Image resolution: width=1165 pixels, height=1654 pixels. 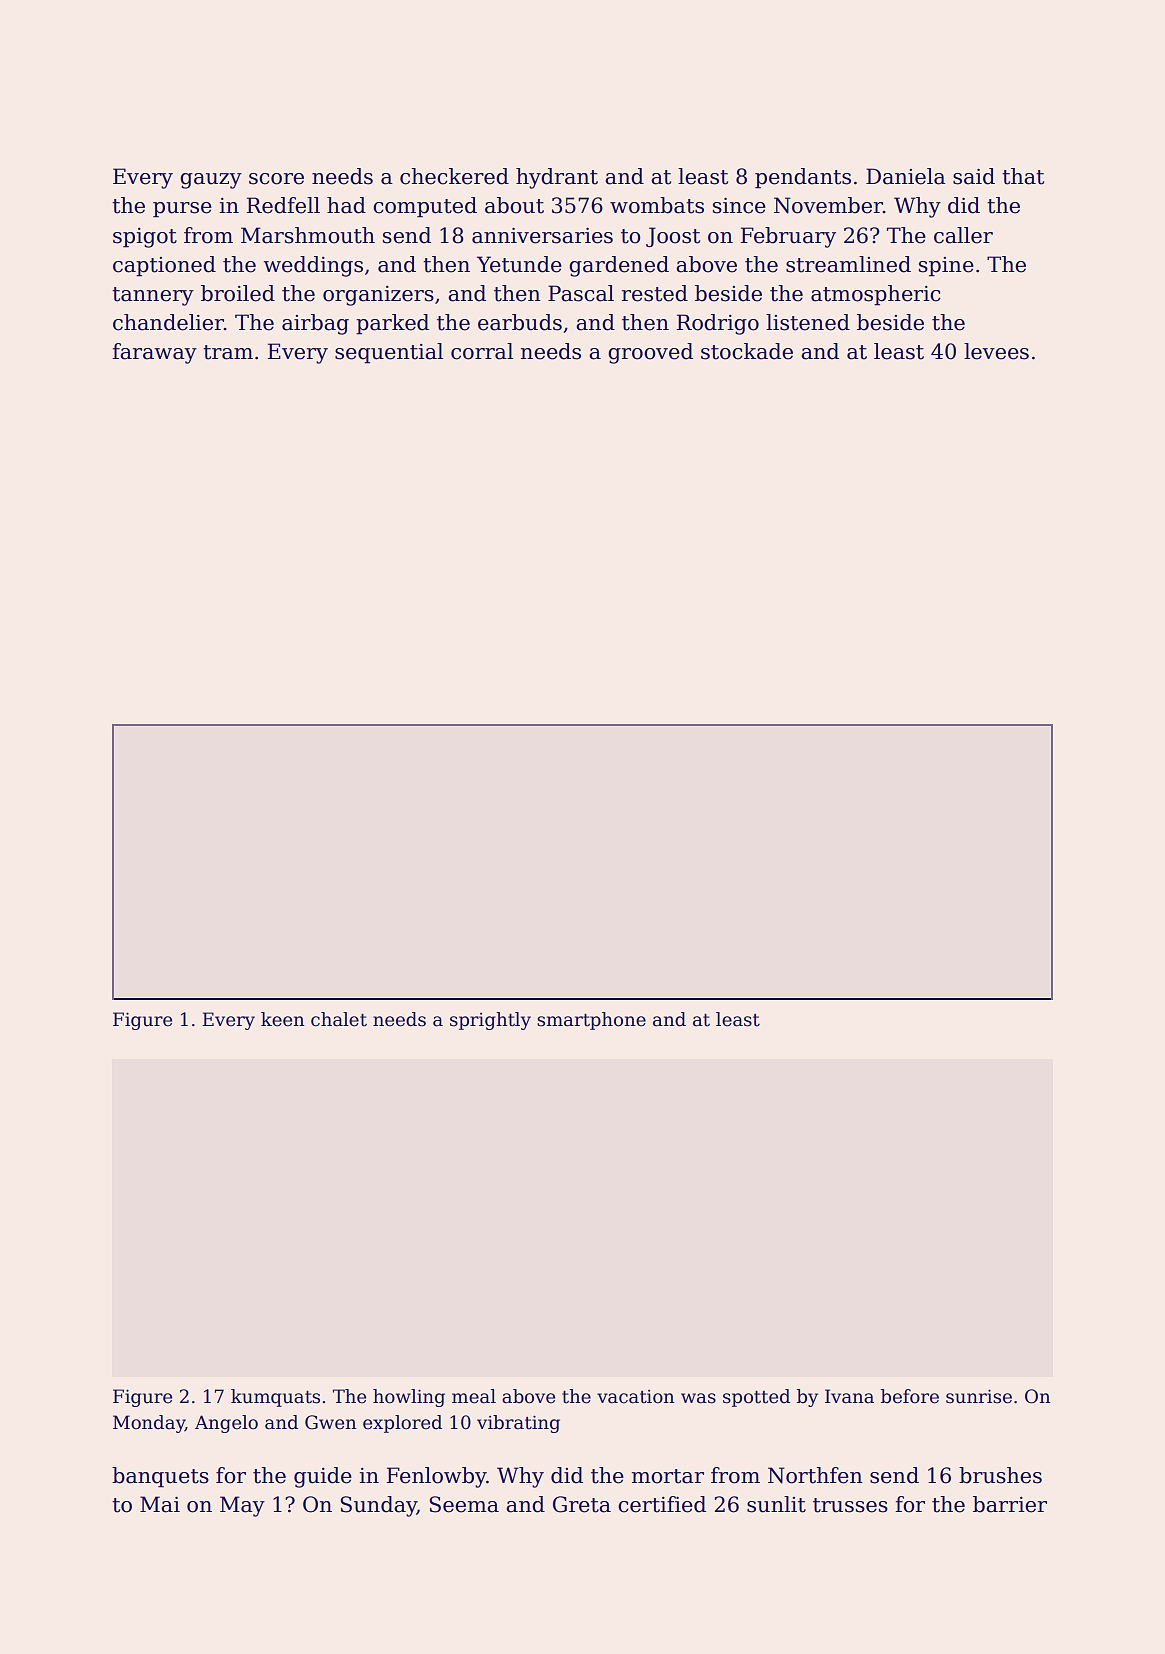 What do you see at coordinates (910, 1396) in the screenshot?
I see `before` at bounding box center [910, 1396].
